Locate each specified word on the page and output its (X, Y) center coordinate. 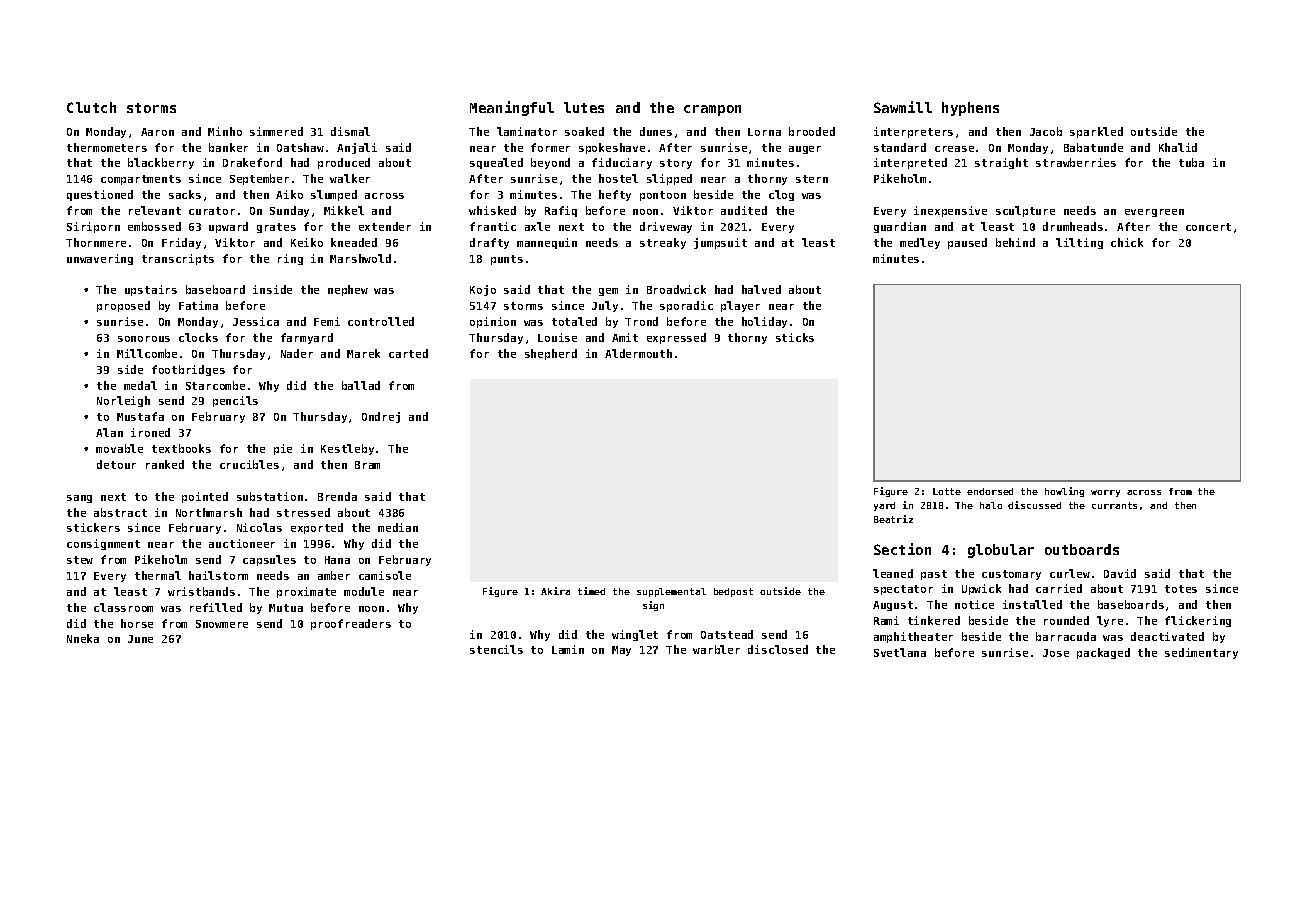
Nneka (83, 638)
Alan (109, 432)
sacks (185, 194)
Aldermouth (638, 353)
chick (1127, 242)
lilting (1079, 243)
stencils (496, 649)
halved (761, 289)
